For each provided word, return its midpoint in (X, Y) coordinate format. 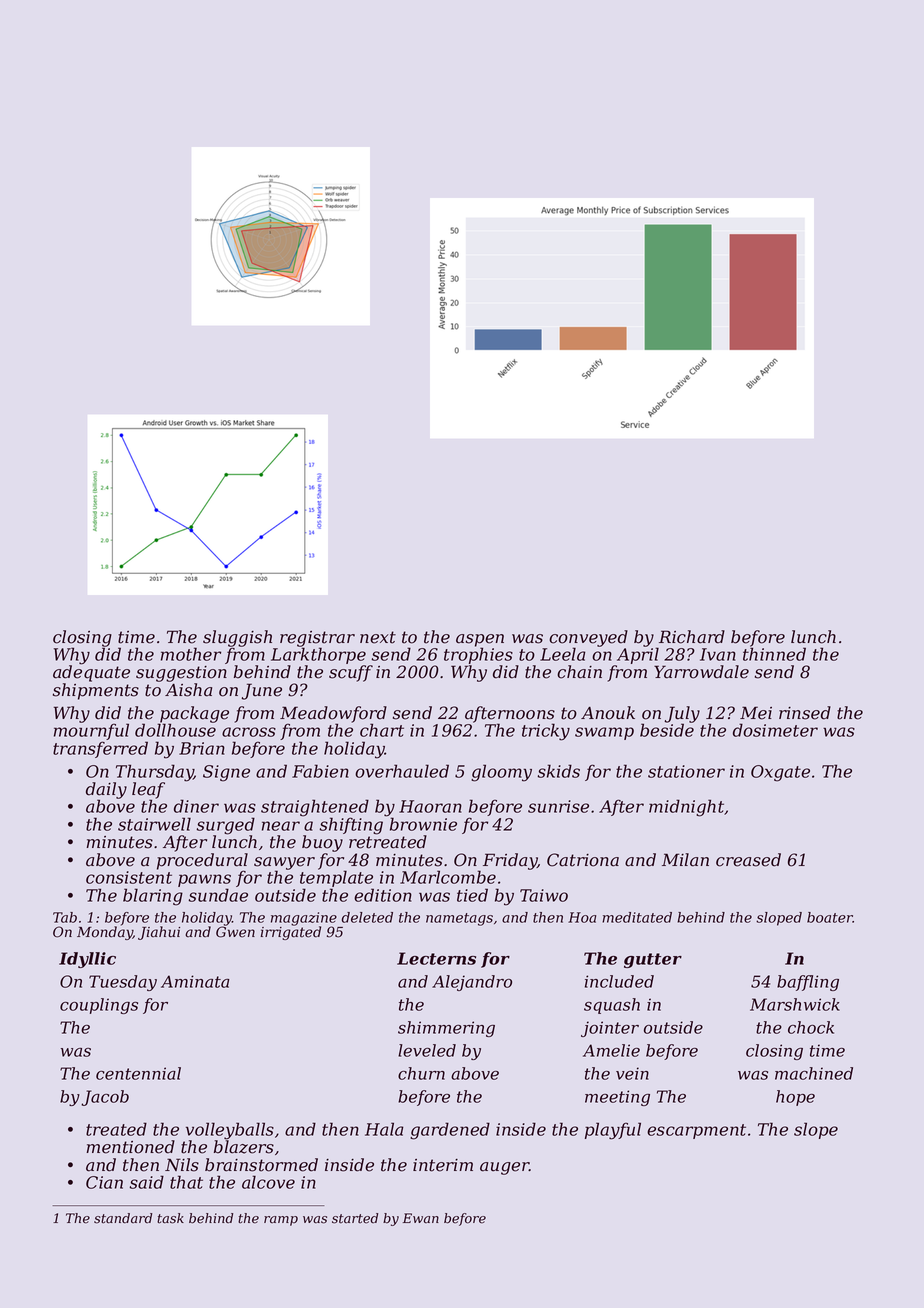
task (170, 1218)
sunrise (558, 806)
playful (613, 1131)
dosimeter (775, 730)
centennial (138, 1073)
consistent (129, 877)
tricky (546, 732)
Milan (685, 860)
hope (795, 1098)
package (193, 715)
